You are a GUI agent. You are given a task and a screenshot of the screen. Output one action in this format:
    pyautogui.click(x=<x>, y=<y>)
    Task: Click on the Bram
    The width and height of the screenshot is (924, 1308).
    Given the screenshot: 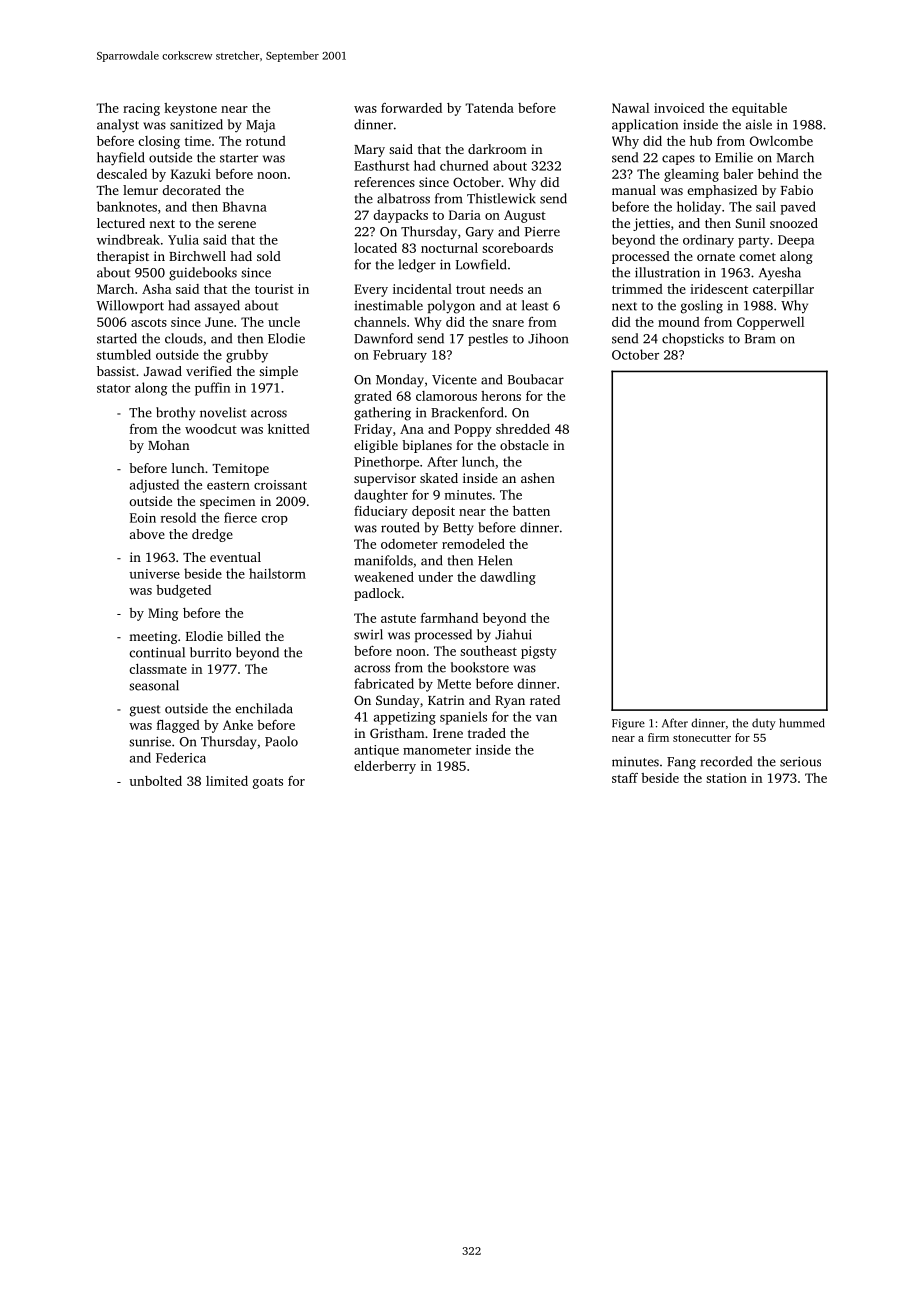 What is the action you would take?
    pyautogui.click(x=760, y=339)
